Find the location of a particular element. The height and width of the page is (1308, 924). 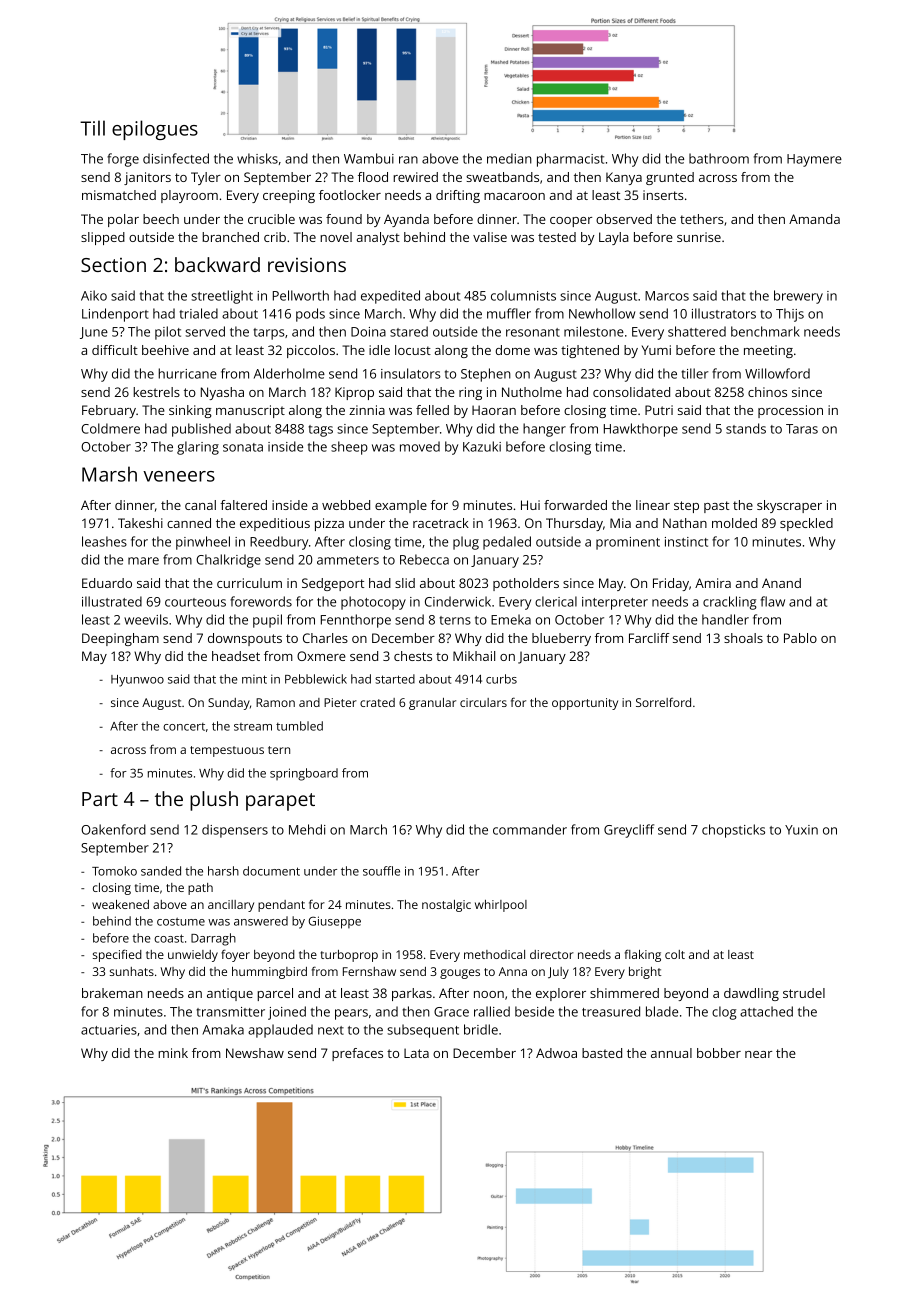

Yumi is located at coordinates (656, 350).
